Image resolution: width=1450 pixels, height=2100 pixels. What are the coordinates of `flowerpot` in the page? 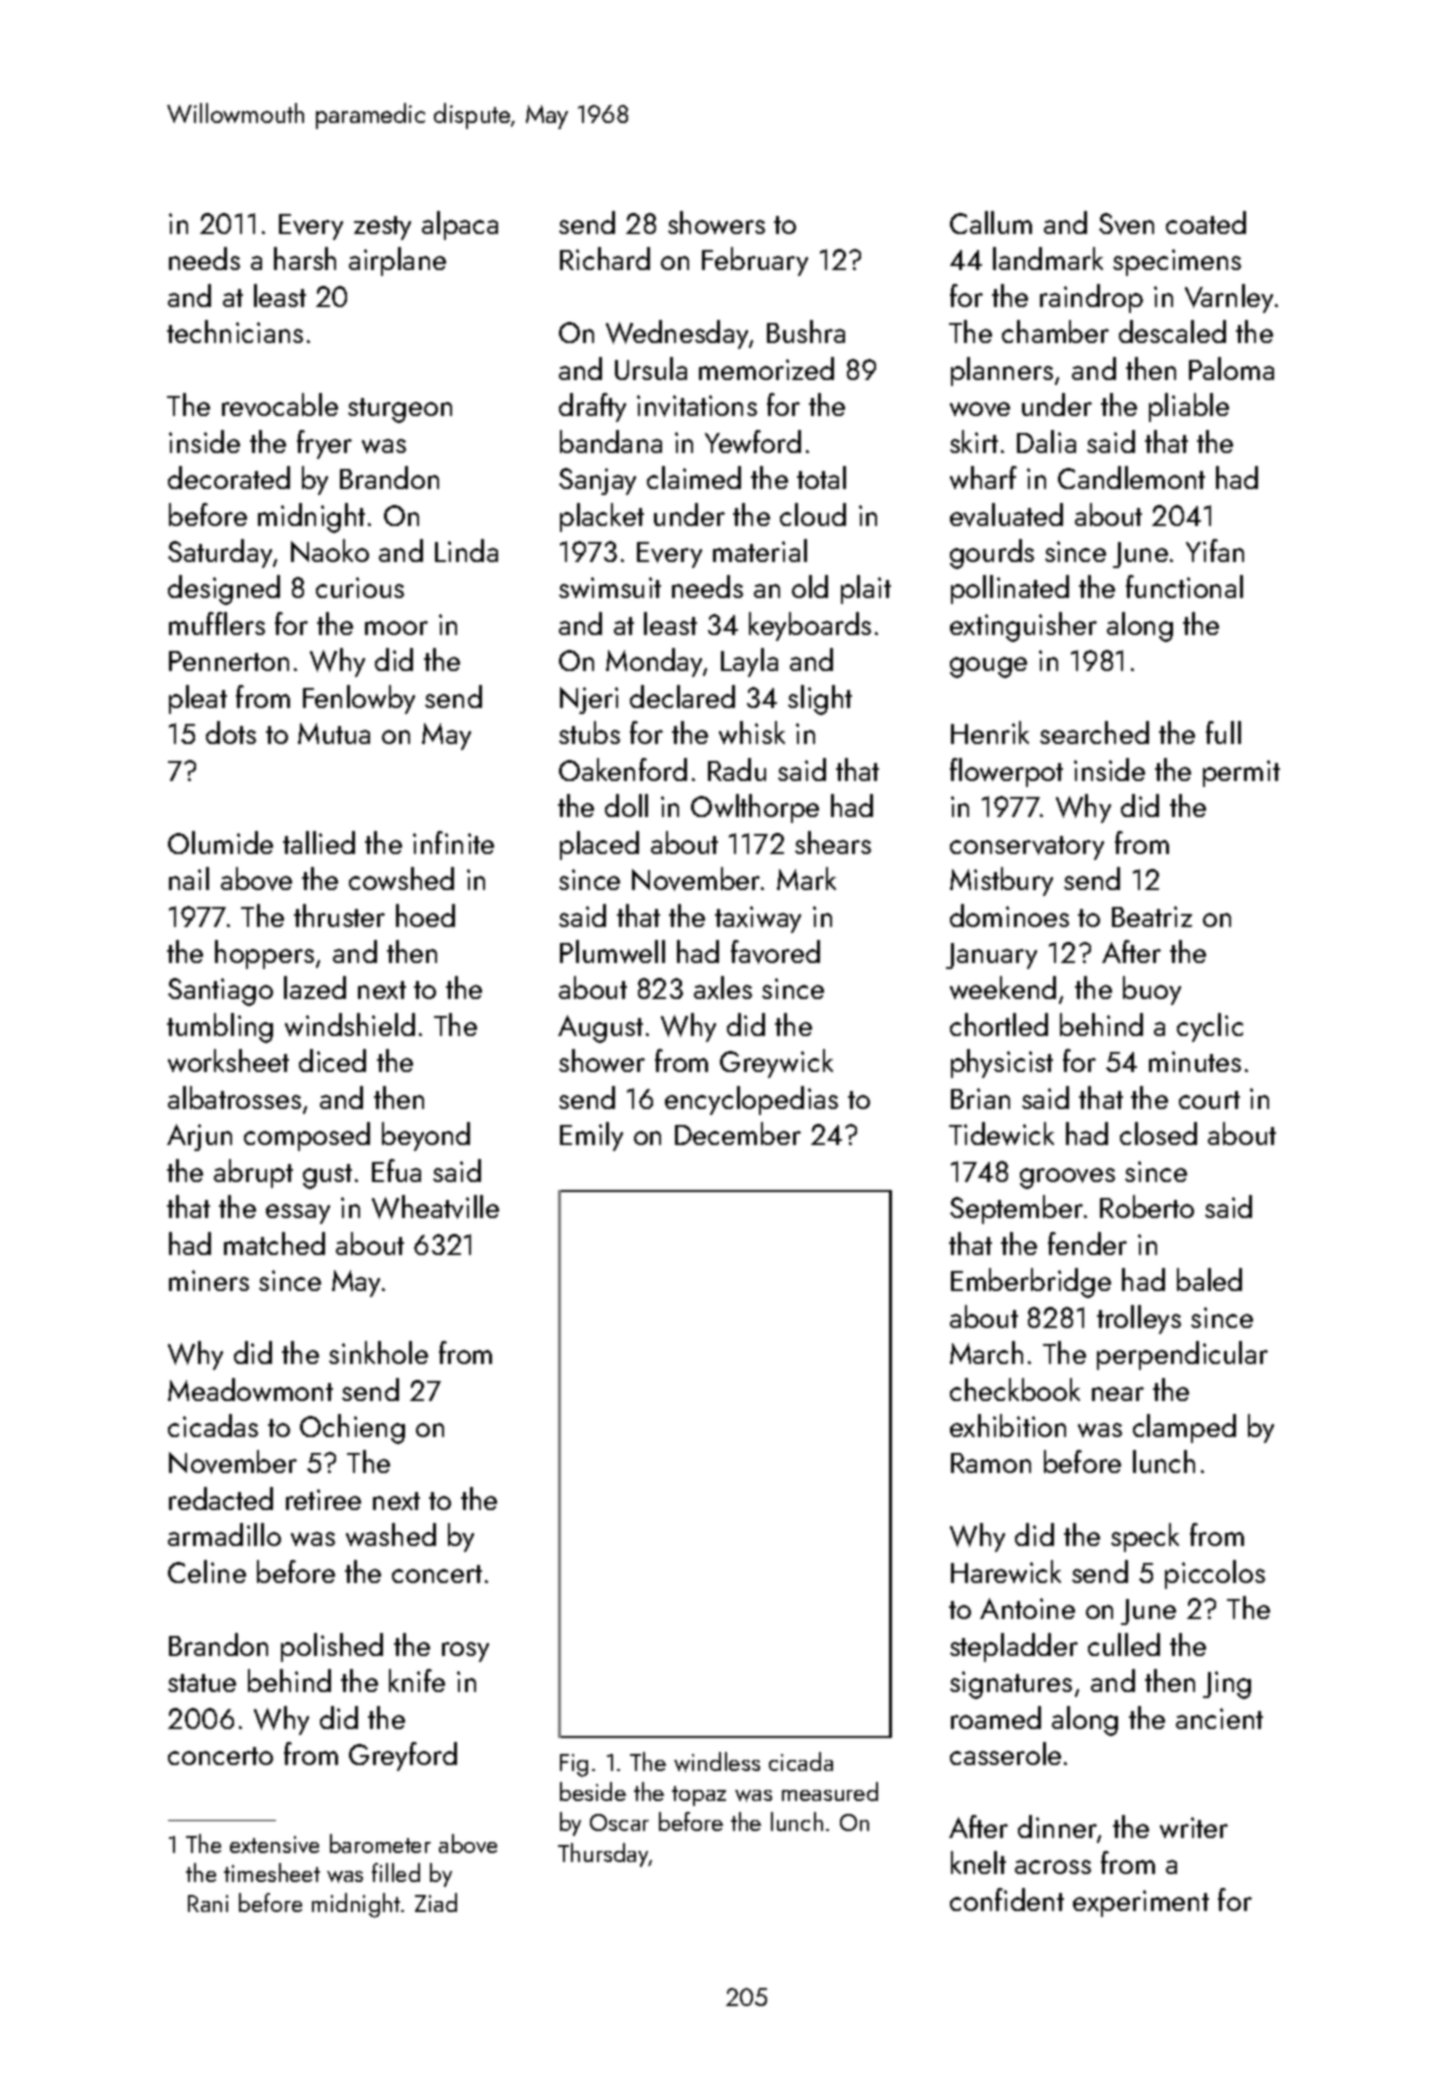 It's located at (1006, 772).
